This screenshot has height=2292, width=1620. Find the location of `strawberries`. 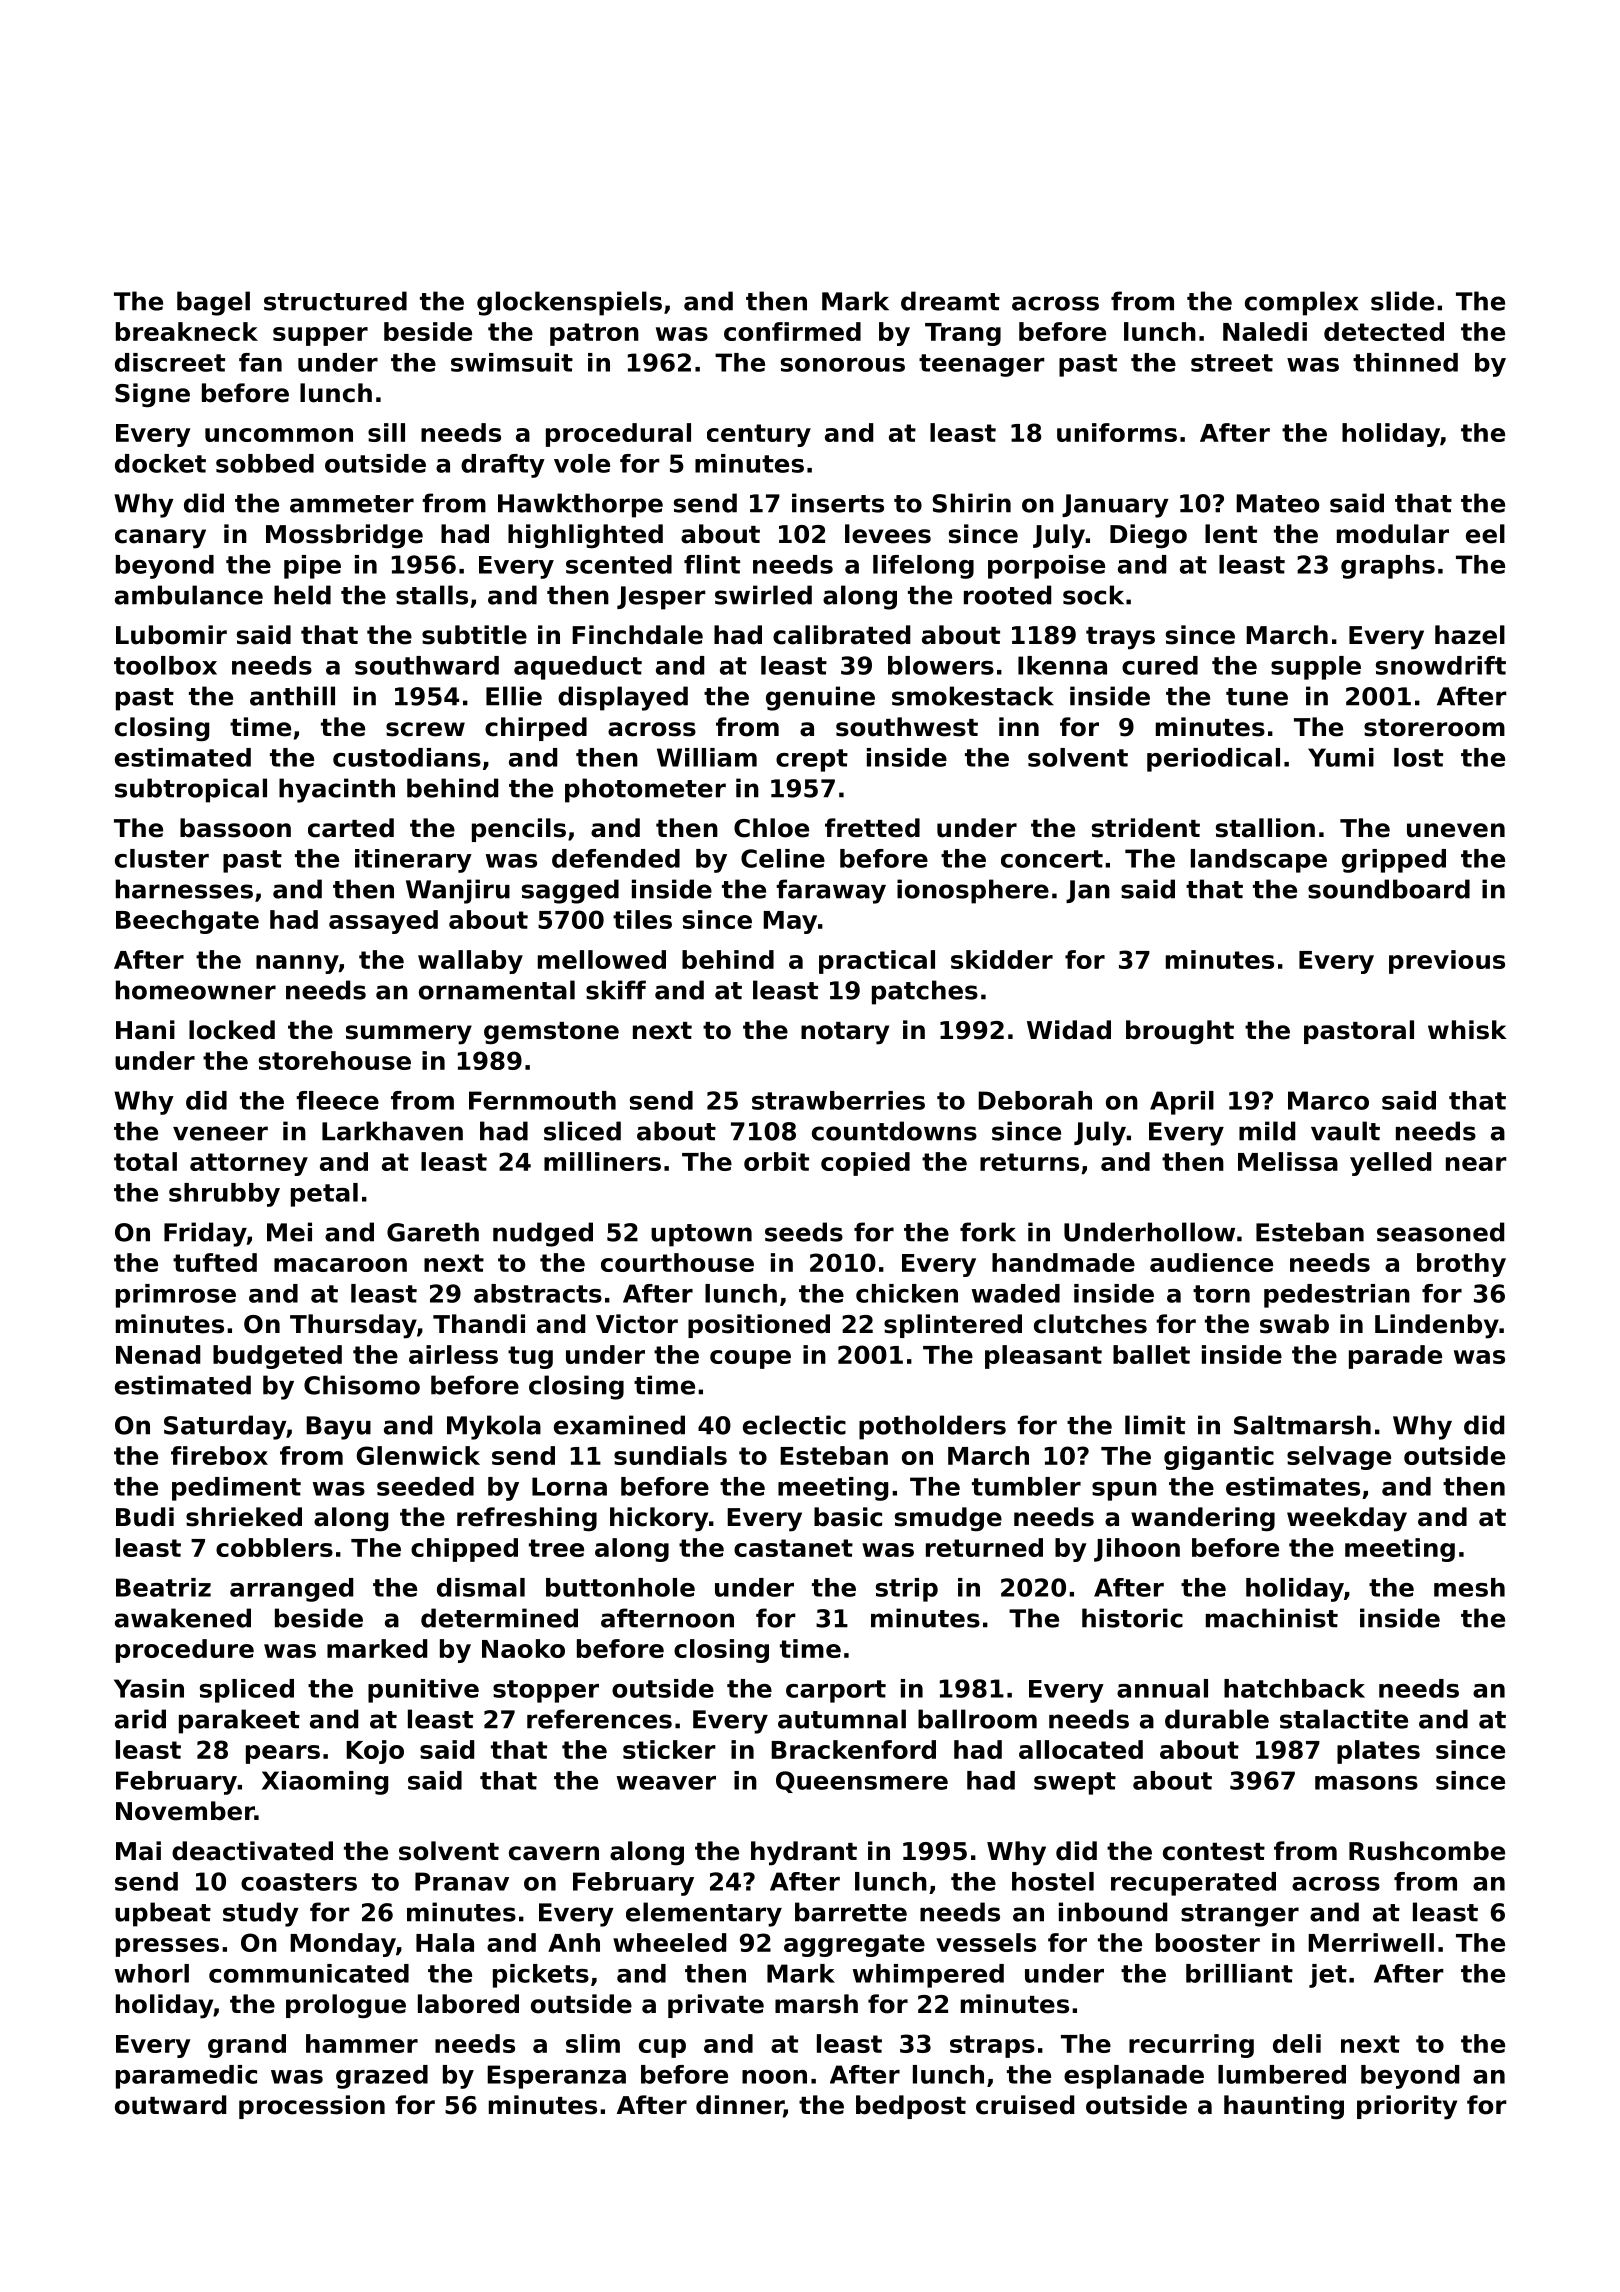

strawberries is located at coordinates (838, 1100).
